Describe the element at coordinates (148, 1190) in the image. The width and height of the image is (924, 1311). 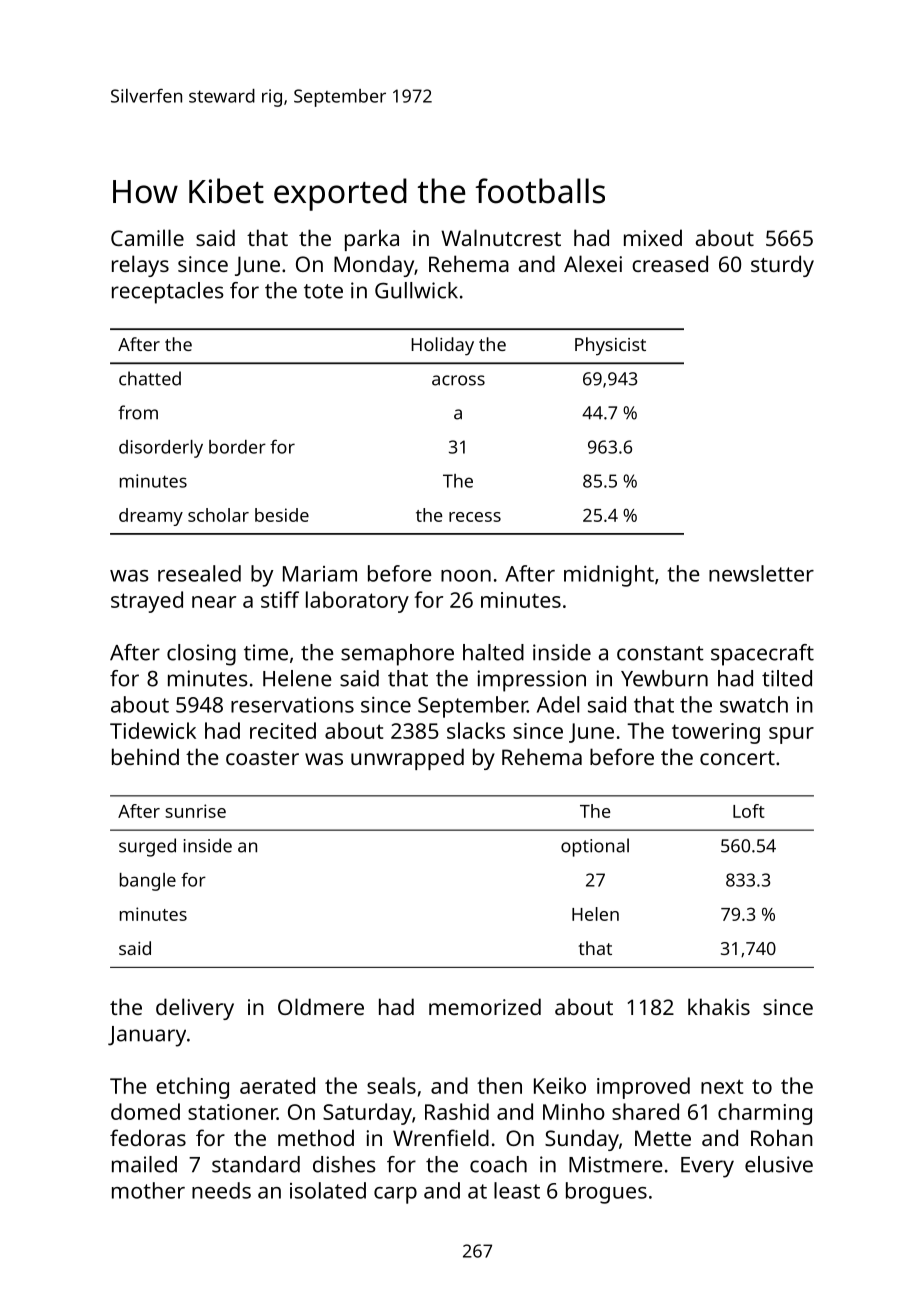
I see `mother` at that location.
